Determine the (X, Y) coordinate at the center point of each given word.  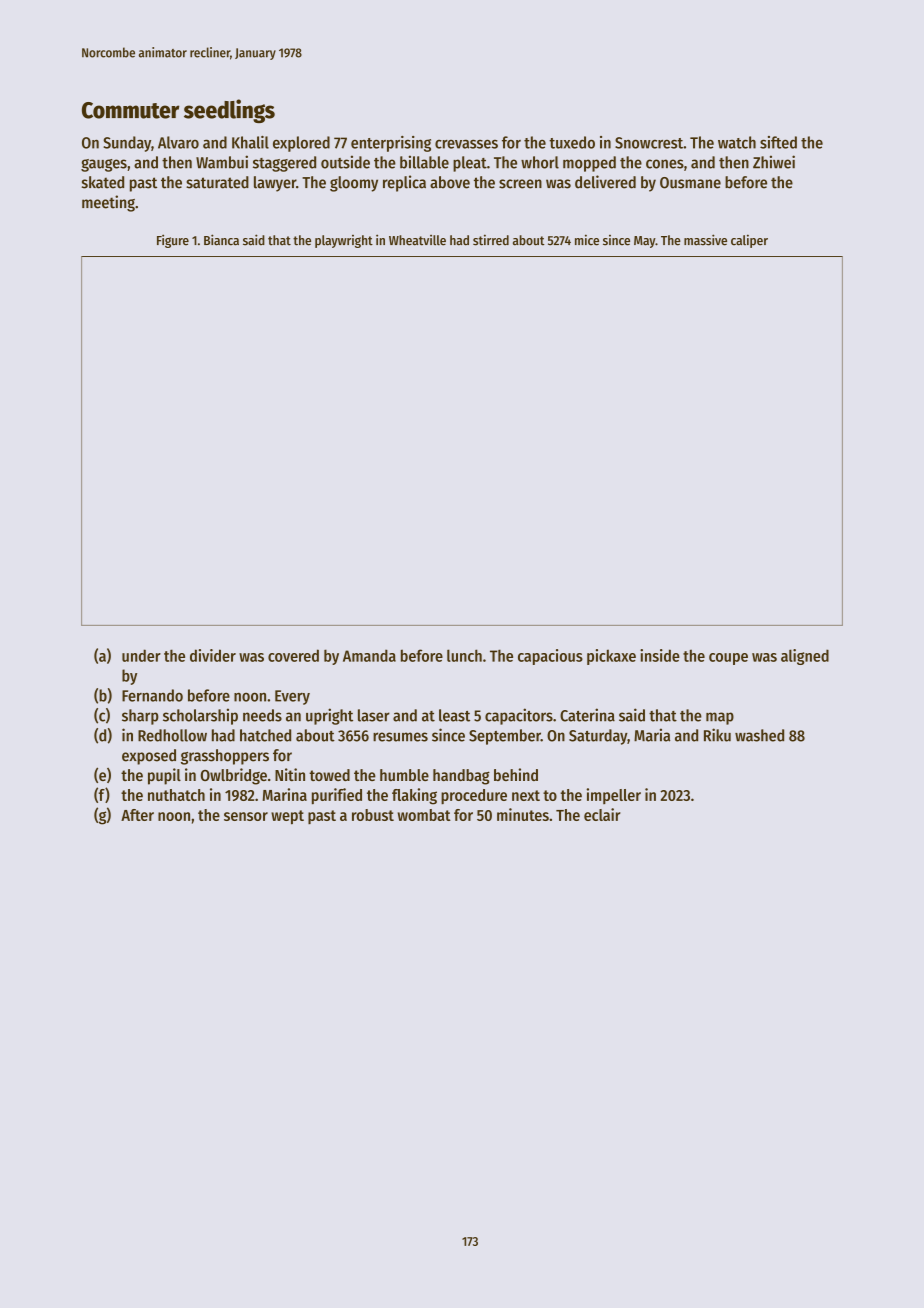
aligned (805, 657)
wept (287, 817)
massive (705, 240)
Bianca (221, 240)
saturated (217, 182)
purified (337, 796)
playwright (344, 241)
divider (213, 655)
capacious (550, 657)
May (644, 242)
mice (587, 240)
